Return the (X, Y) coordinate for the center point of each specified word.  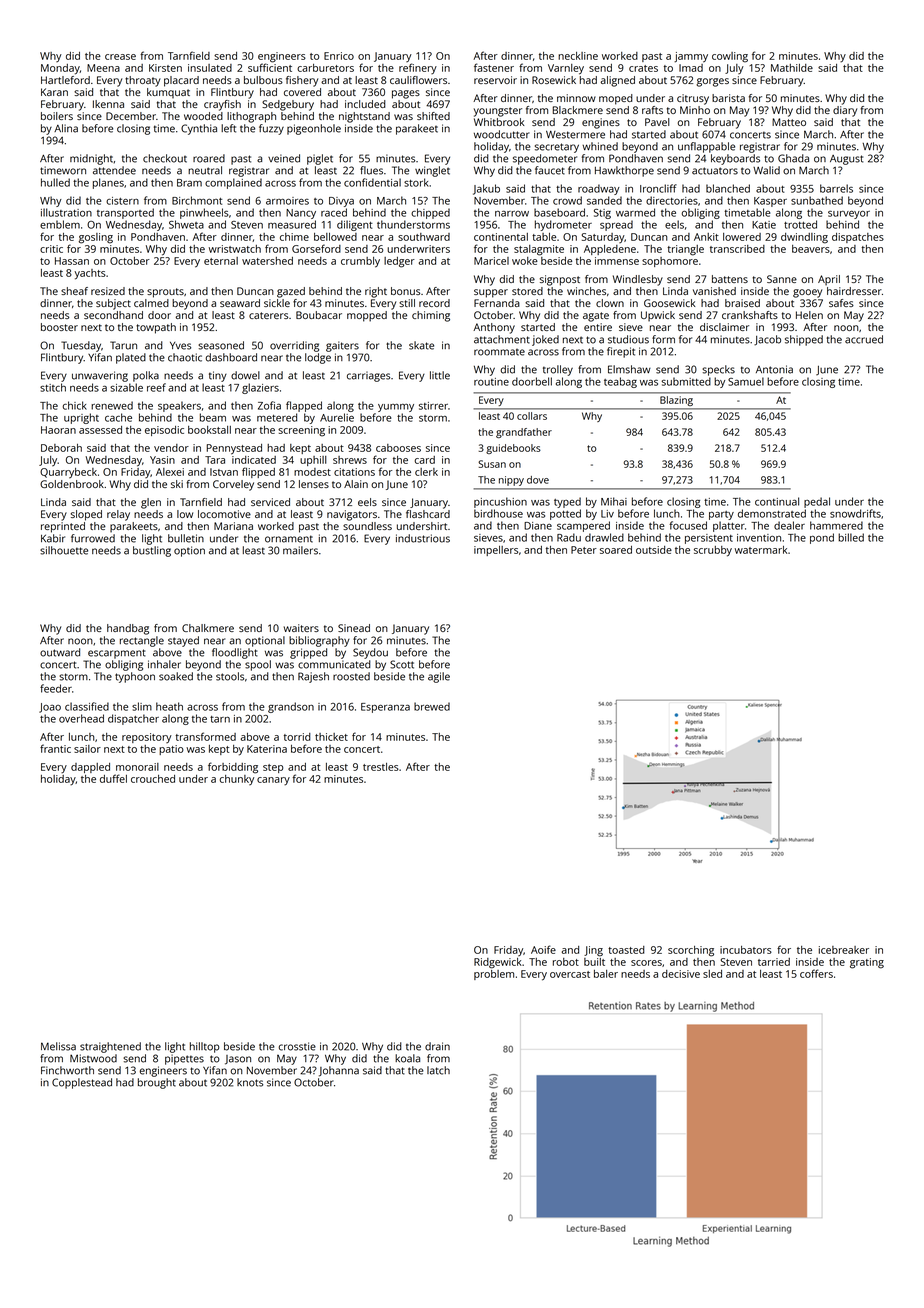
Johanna (339, 1071)
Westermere (575, 135)
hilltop (205, 1047)
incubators (746, 950)
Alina (66, 128)
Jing (593, 951)
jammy (691, 57)
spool (258, 665)
